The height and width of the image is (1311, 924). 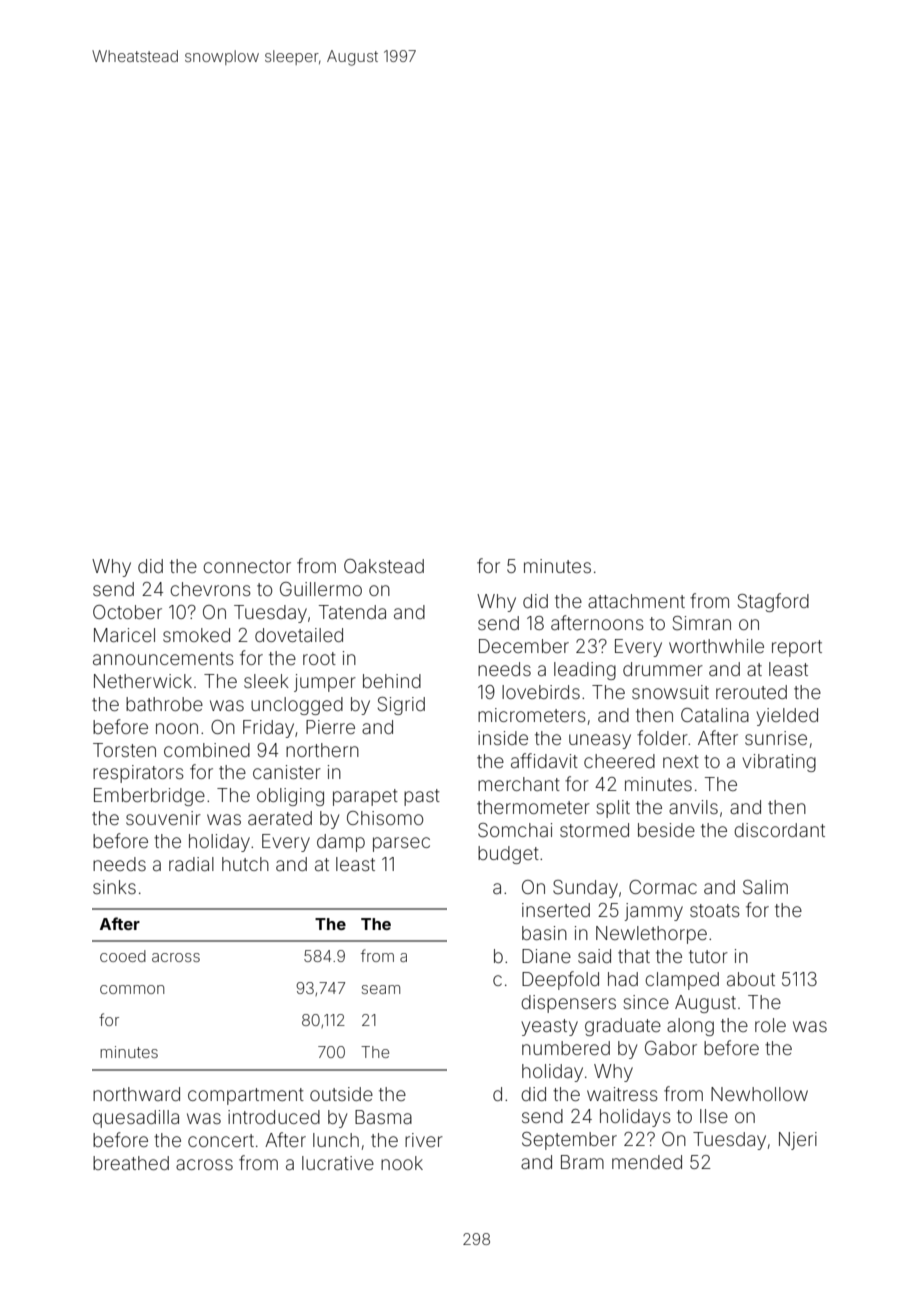 I want to click on sinks, so click(x=114, y=887).
